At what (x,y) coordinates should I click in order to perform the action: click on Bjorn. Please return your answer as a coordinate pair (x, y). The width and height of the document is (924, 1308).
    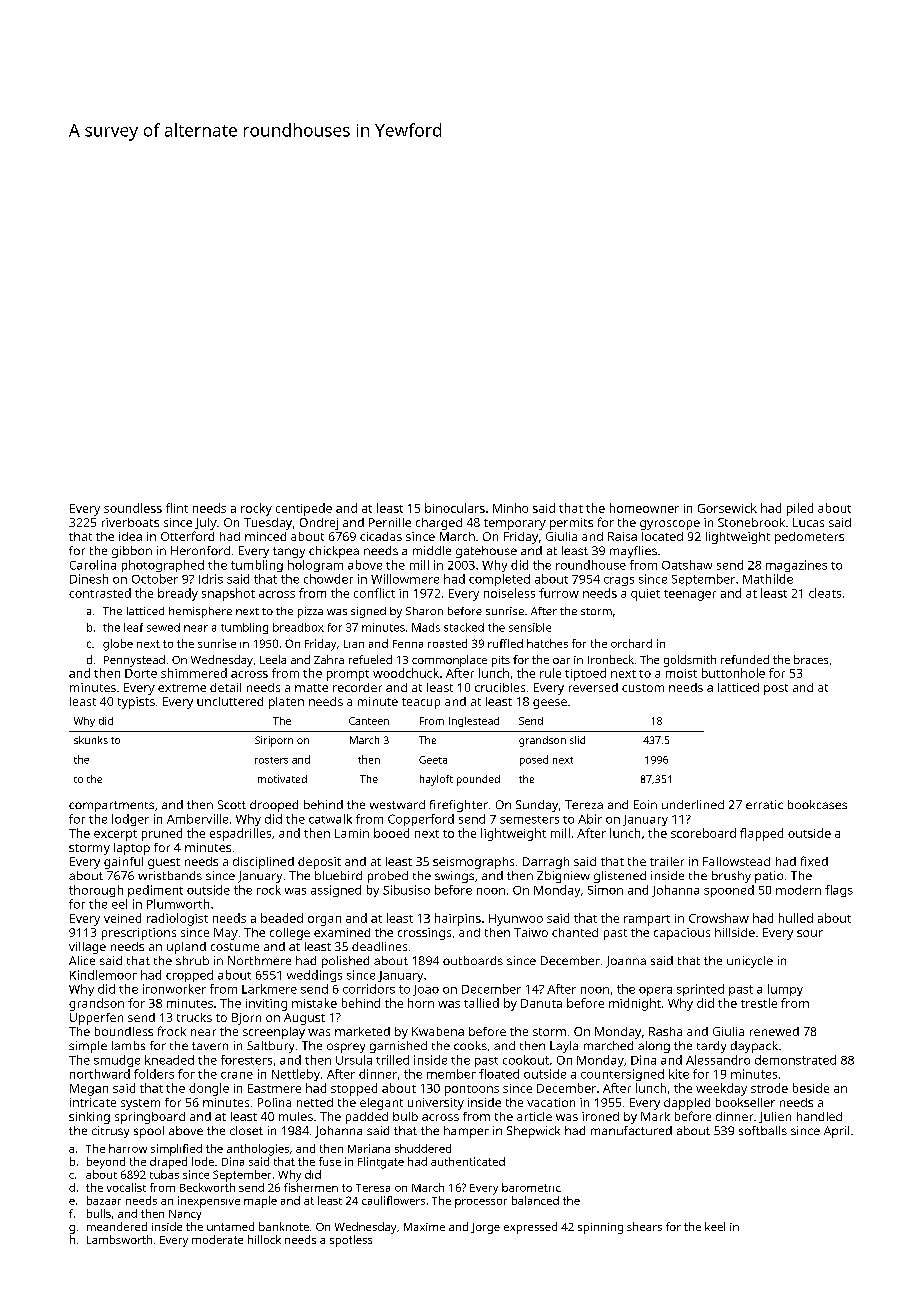
    Looking at the image, I should click on (246, 1019).
